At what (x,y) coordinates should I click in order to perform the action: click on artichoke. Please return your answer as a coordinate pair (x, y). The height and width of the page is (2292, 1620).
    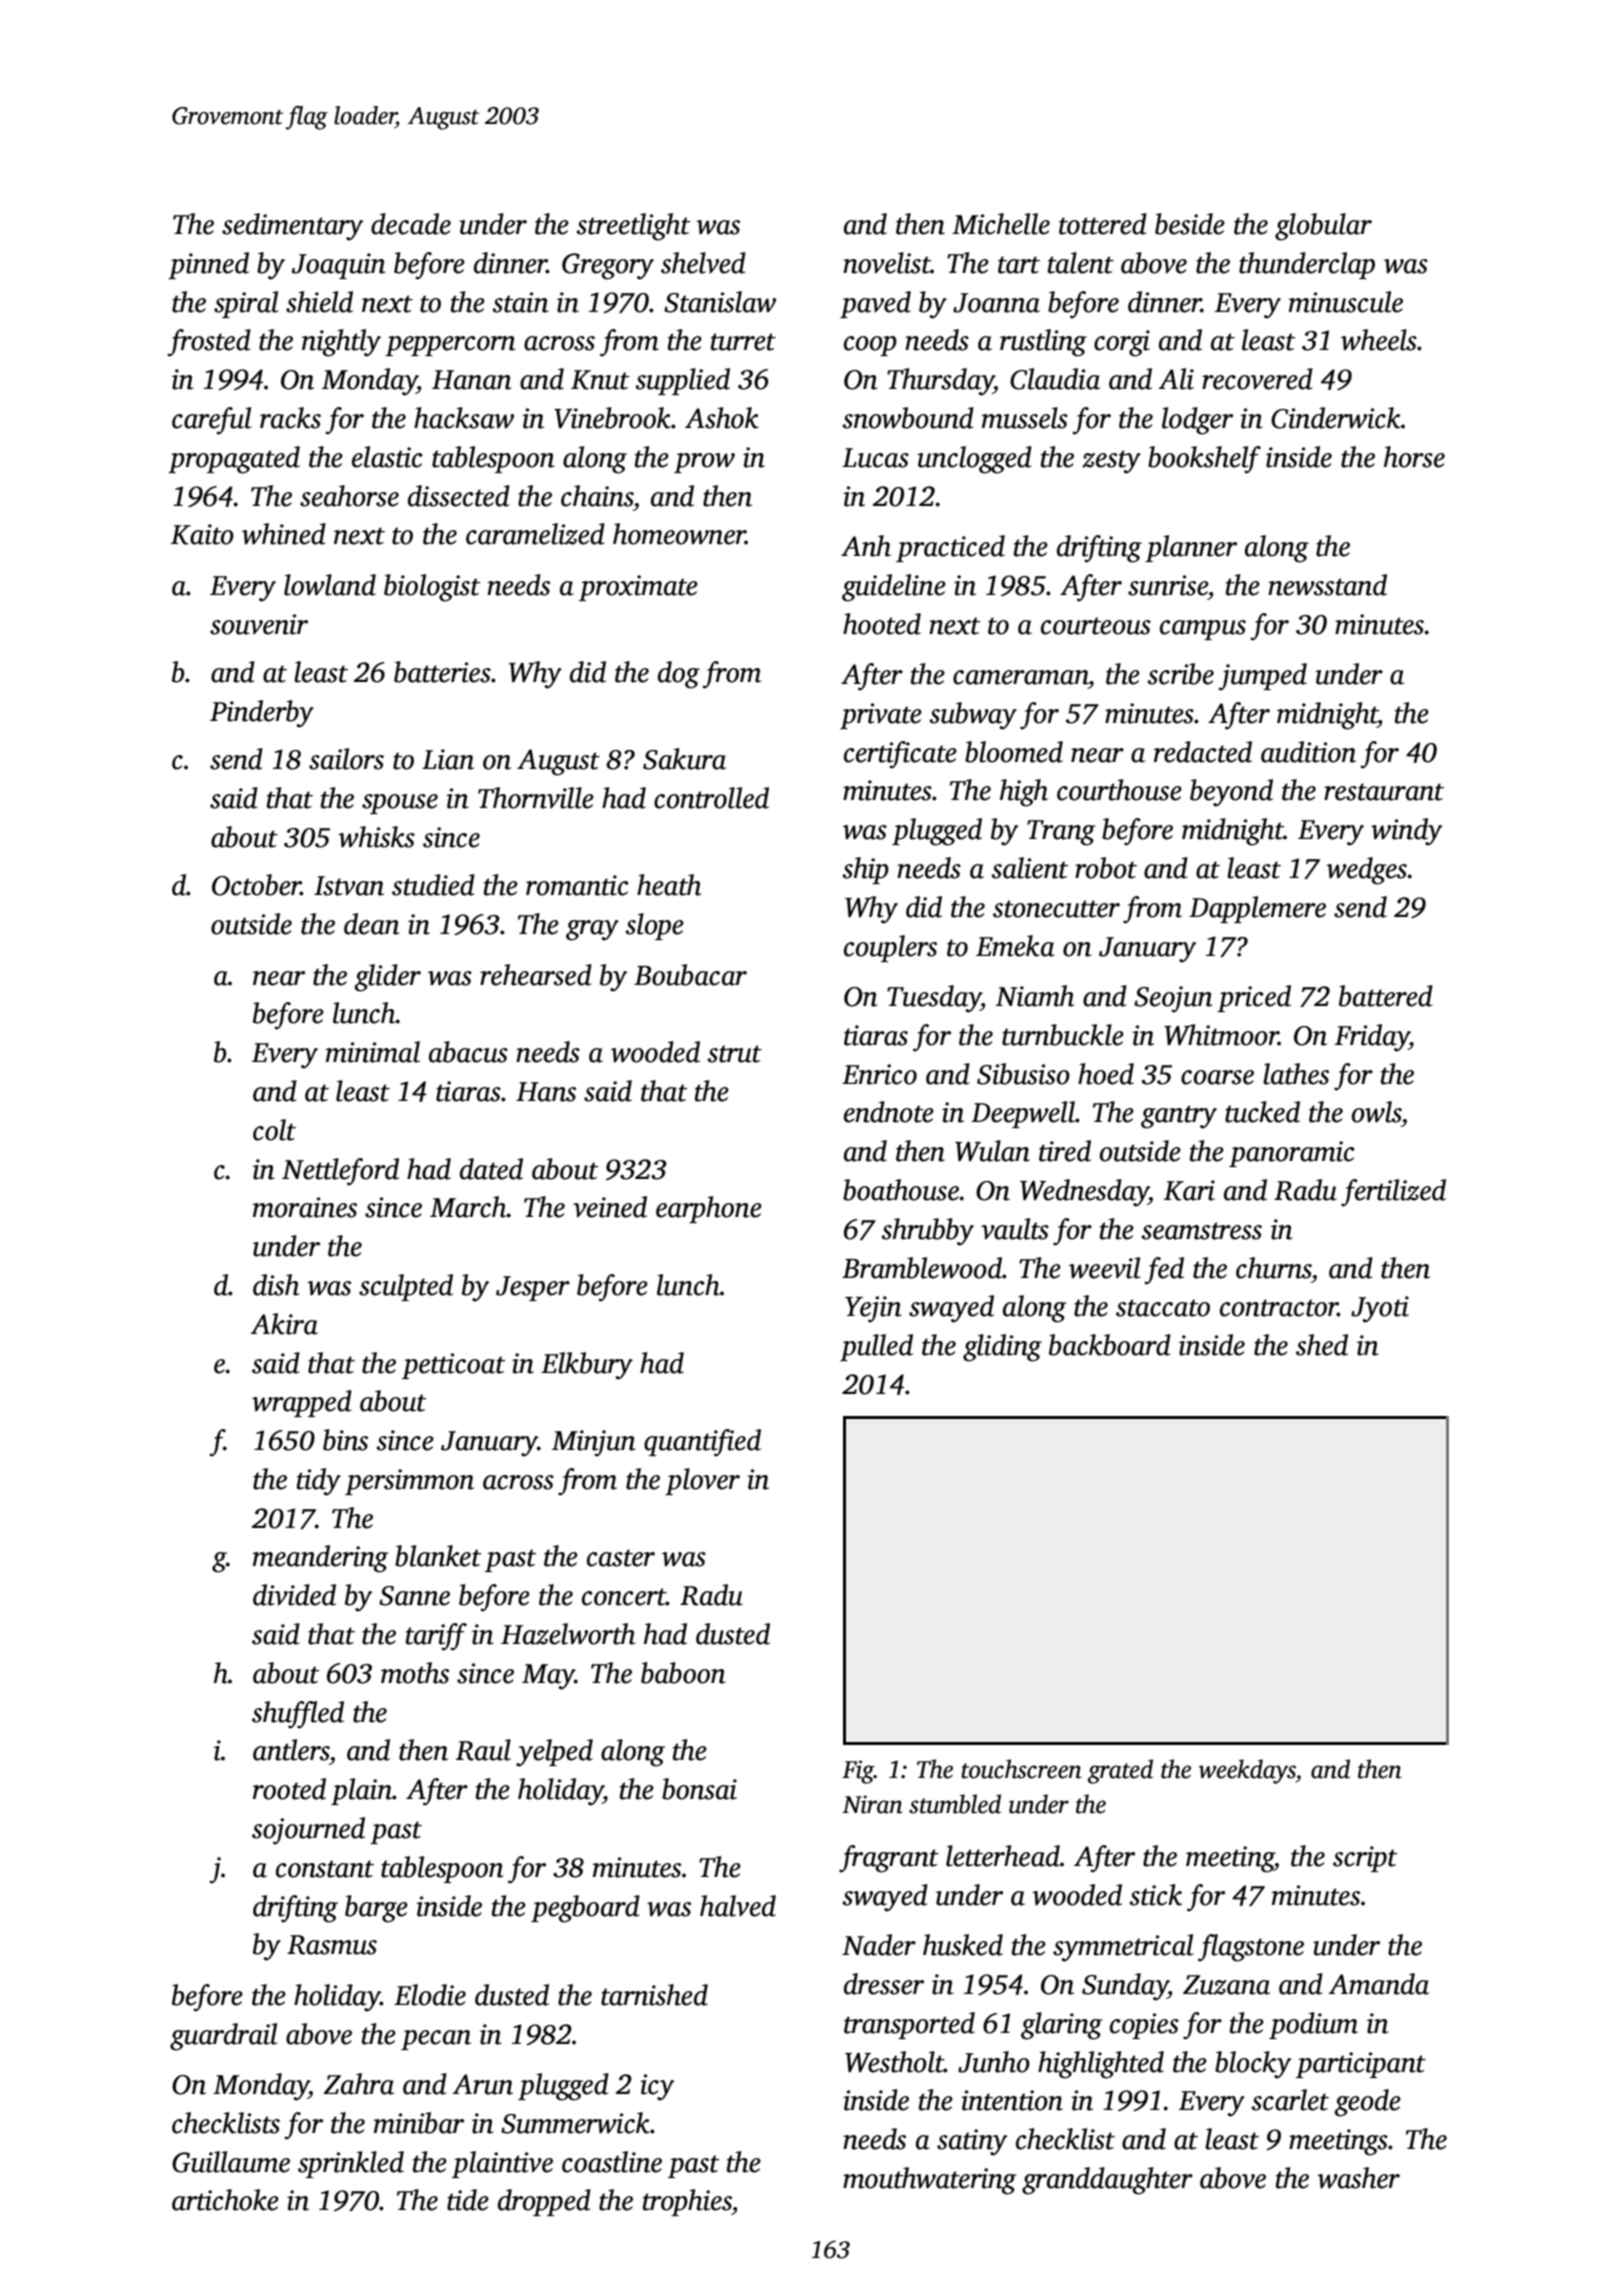
    Looking at the image, I should click on (225, 2200).
